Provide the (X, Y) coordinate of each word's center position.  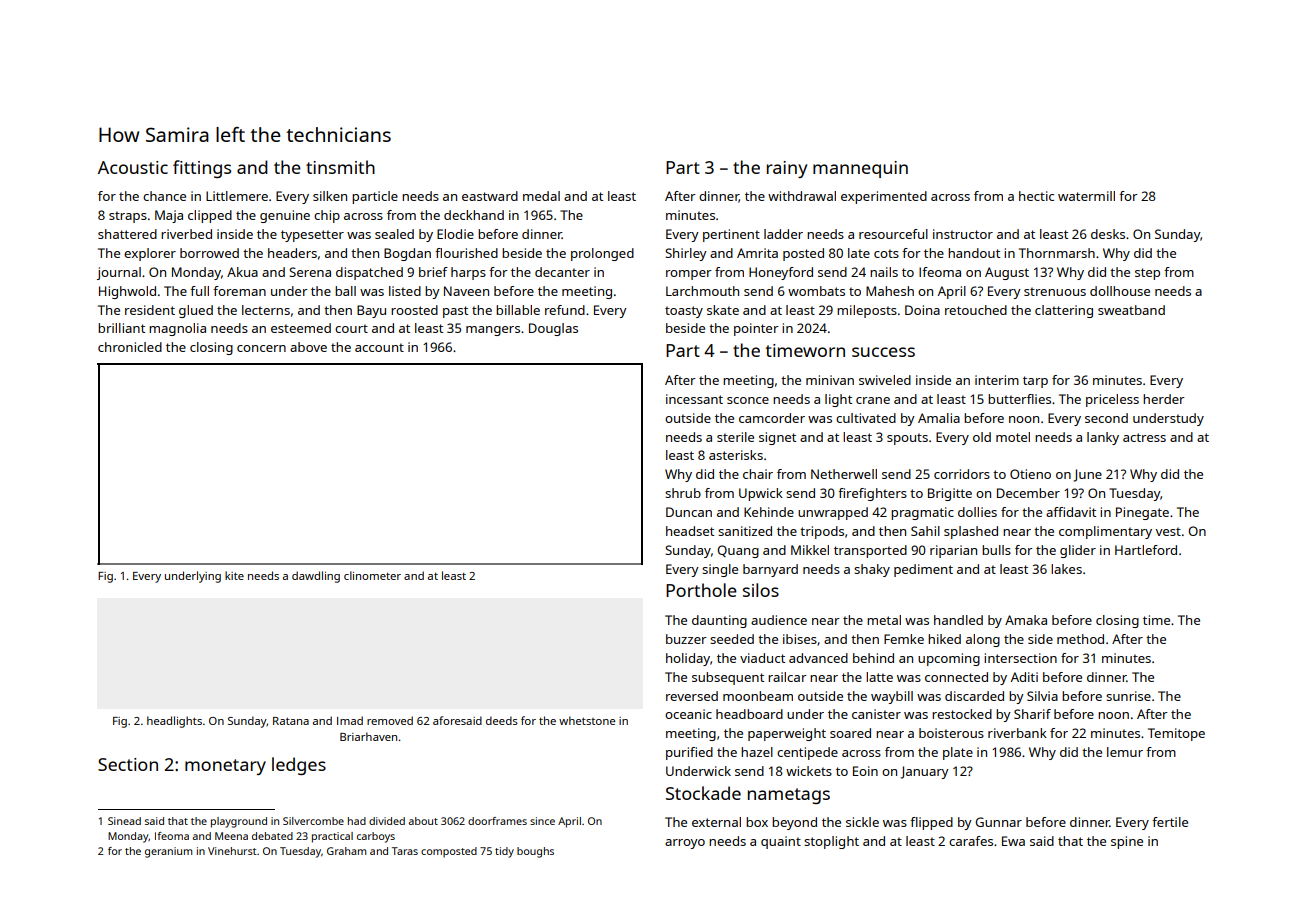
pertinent (731, 235)
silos (761, 590)
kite (234, 575)
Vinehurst (232, 851)
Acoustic (133, 167)
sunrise (1128, 696)
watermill (1086, 196)
